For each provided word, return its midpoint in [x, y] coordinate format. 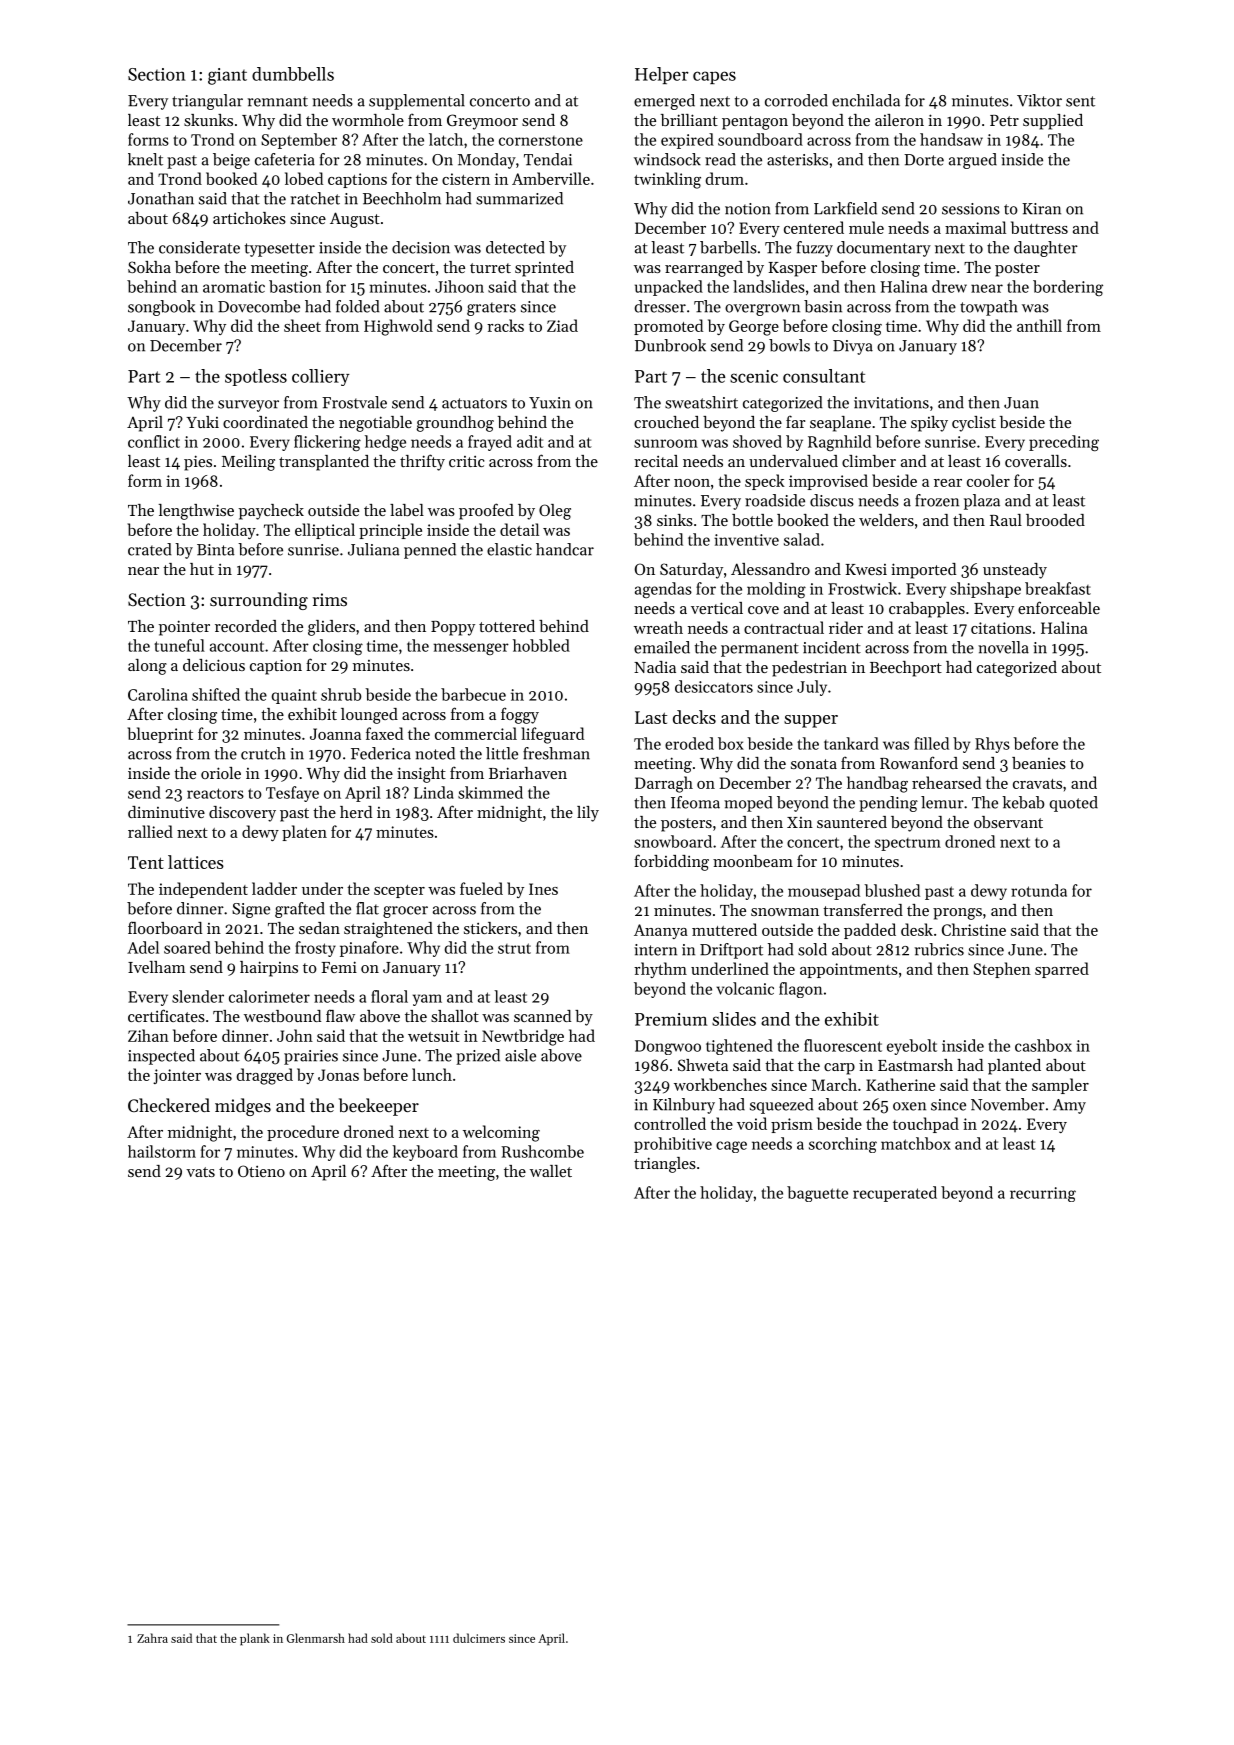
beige [231, 161]
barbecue [473, 694]
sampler [1060, 1086]
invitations [891, 403]
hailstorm [162, 1151]
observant [1008, 822]
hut [202, 569]
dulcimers [479, 1638]
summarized [519, 198]
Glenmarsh [316, 1638]
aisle [520, 1055]
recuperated [895, 1194]
